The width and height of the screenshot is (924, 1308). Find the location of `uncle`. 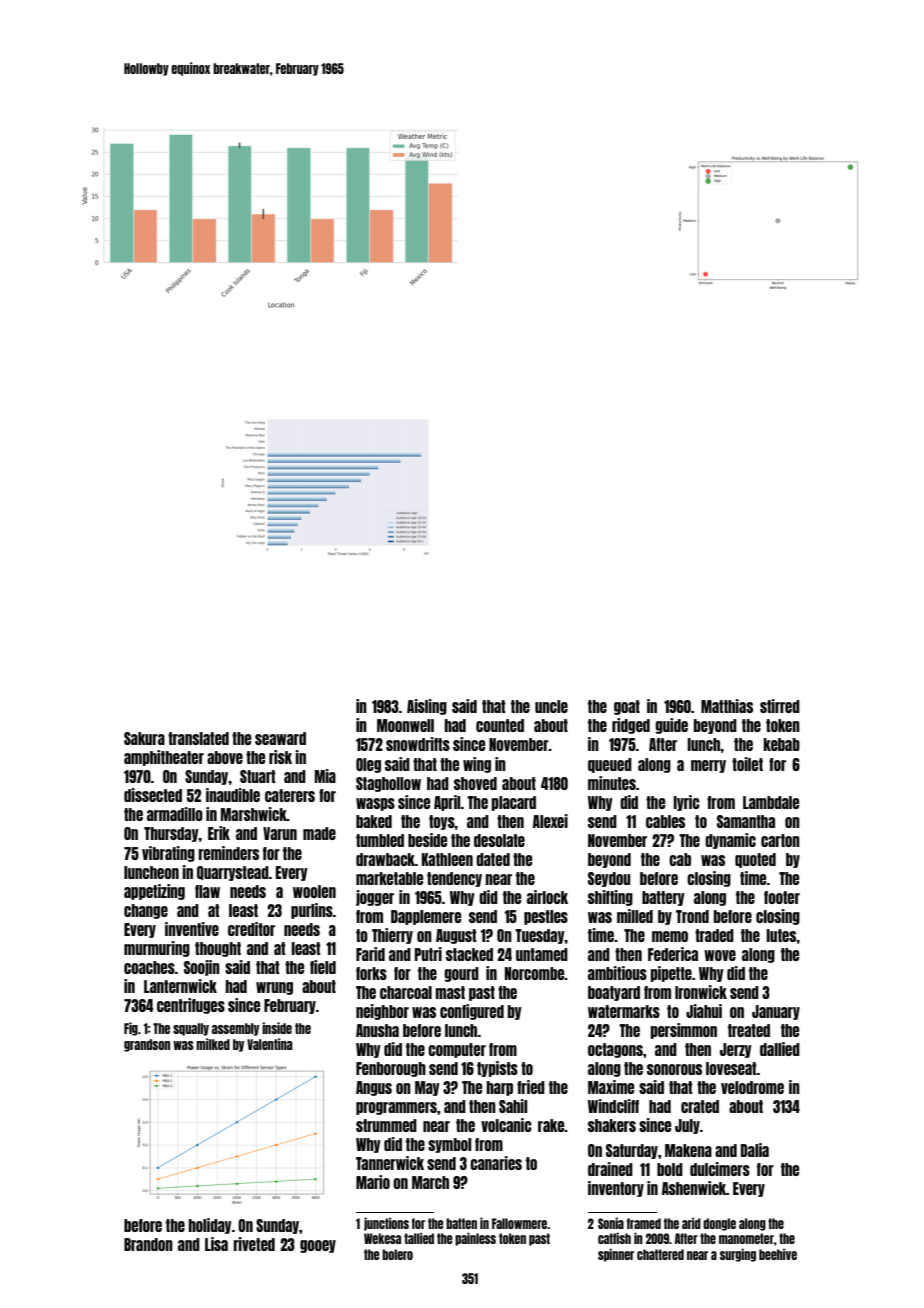

uncle is located at coordinates (551, 706).
